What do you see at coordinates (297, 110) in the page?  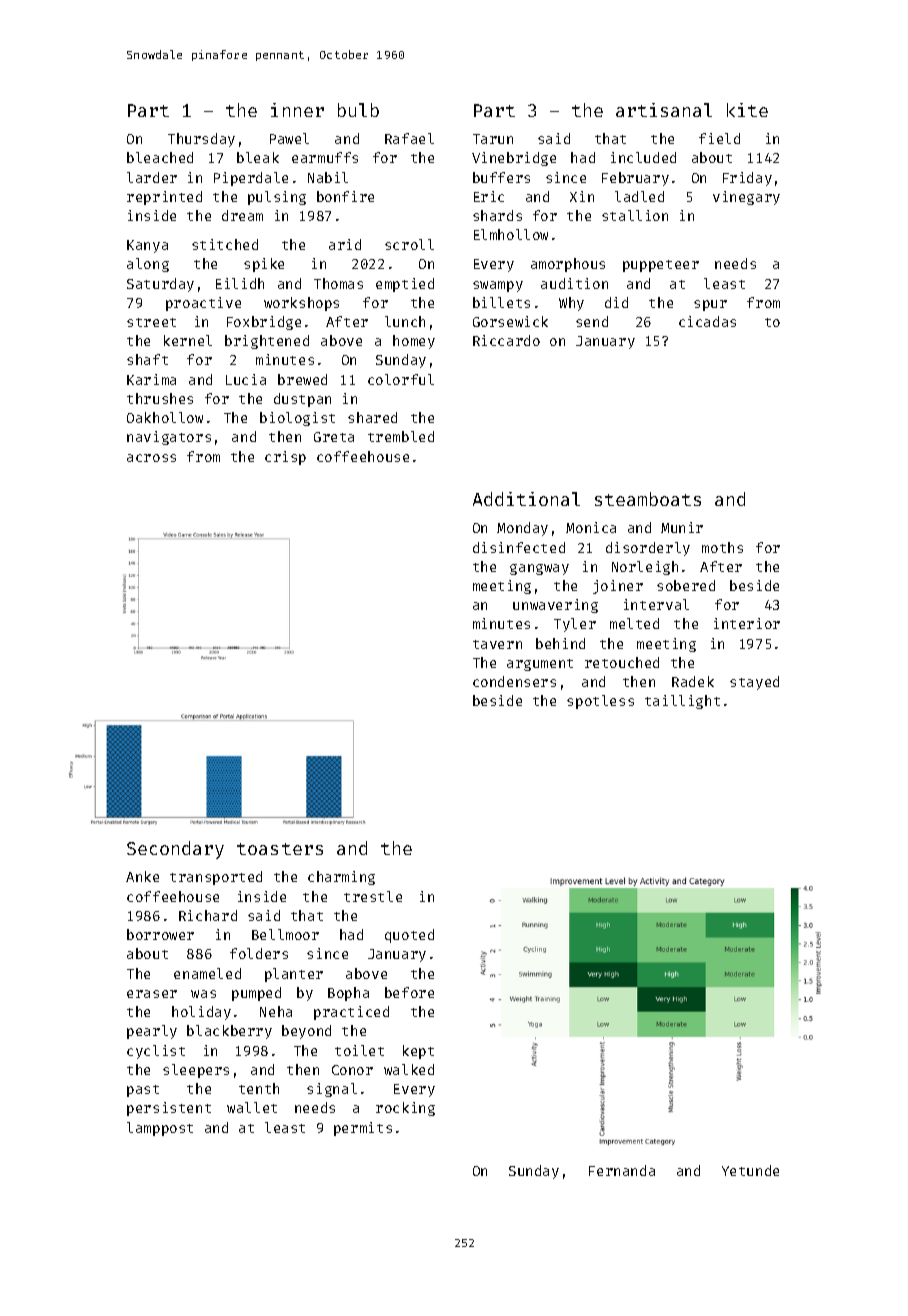 I see `inner` at bounding box center [297, 110].
